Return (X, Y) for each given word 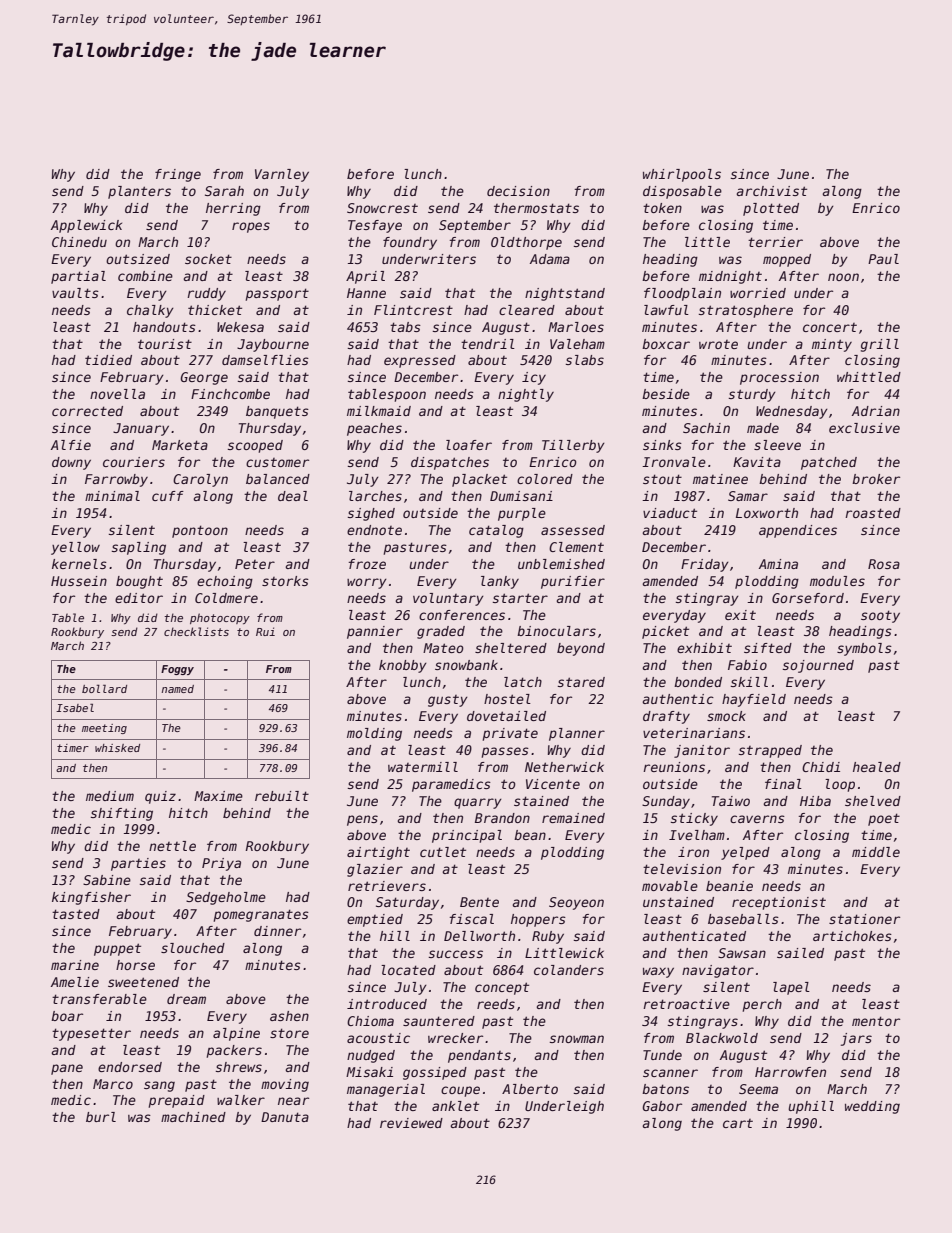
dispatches (450, 463)
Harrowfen (790, 1072)
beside (666, 394)
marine (75, 965)
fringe (178, 175)
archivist (771, 191)
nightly (526, 395)
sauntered (439, 1021)
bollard (104, 688)
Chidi (821, 767)
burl (101, 1117)
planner (577, 734)
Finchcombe (230, 394)
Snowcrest (382, 208)
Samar (748, 496)
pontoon (200, 531)
